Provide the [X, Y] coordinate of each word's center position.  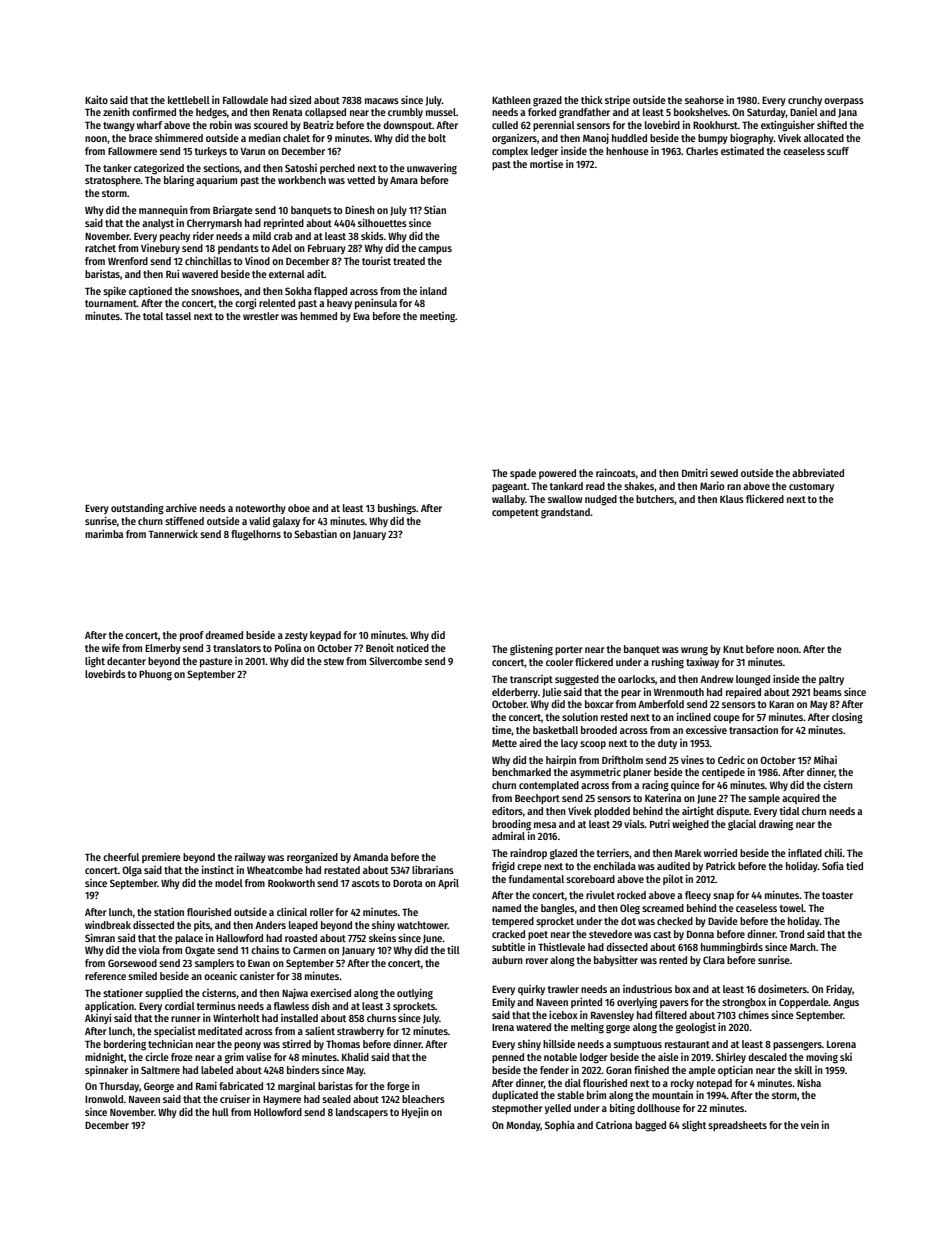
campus [435, 250]
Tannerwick [173, 534]
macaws [382, 101]
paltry [831, 680]
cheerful [121, 857]
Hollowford [278, 1112]
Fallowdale [245, 100]
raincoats [616, 472]
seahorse [704, 100]
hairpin [561, 760]
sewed [724, 473]
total [153, 316]
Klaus [732, 499]
